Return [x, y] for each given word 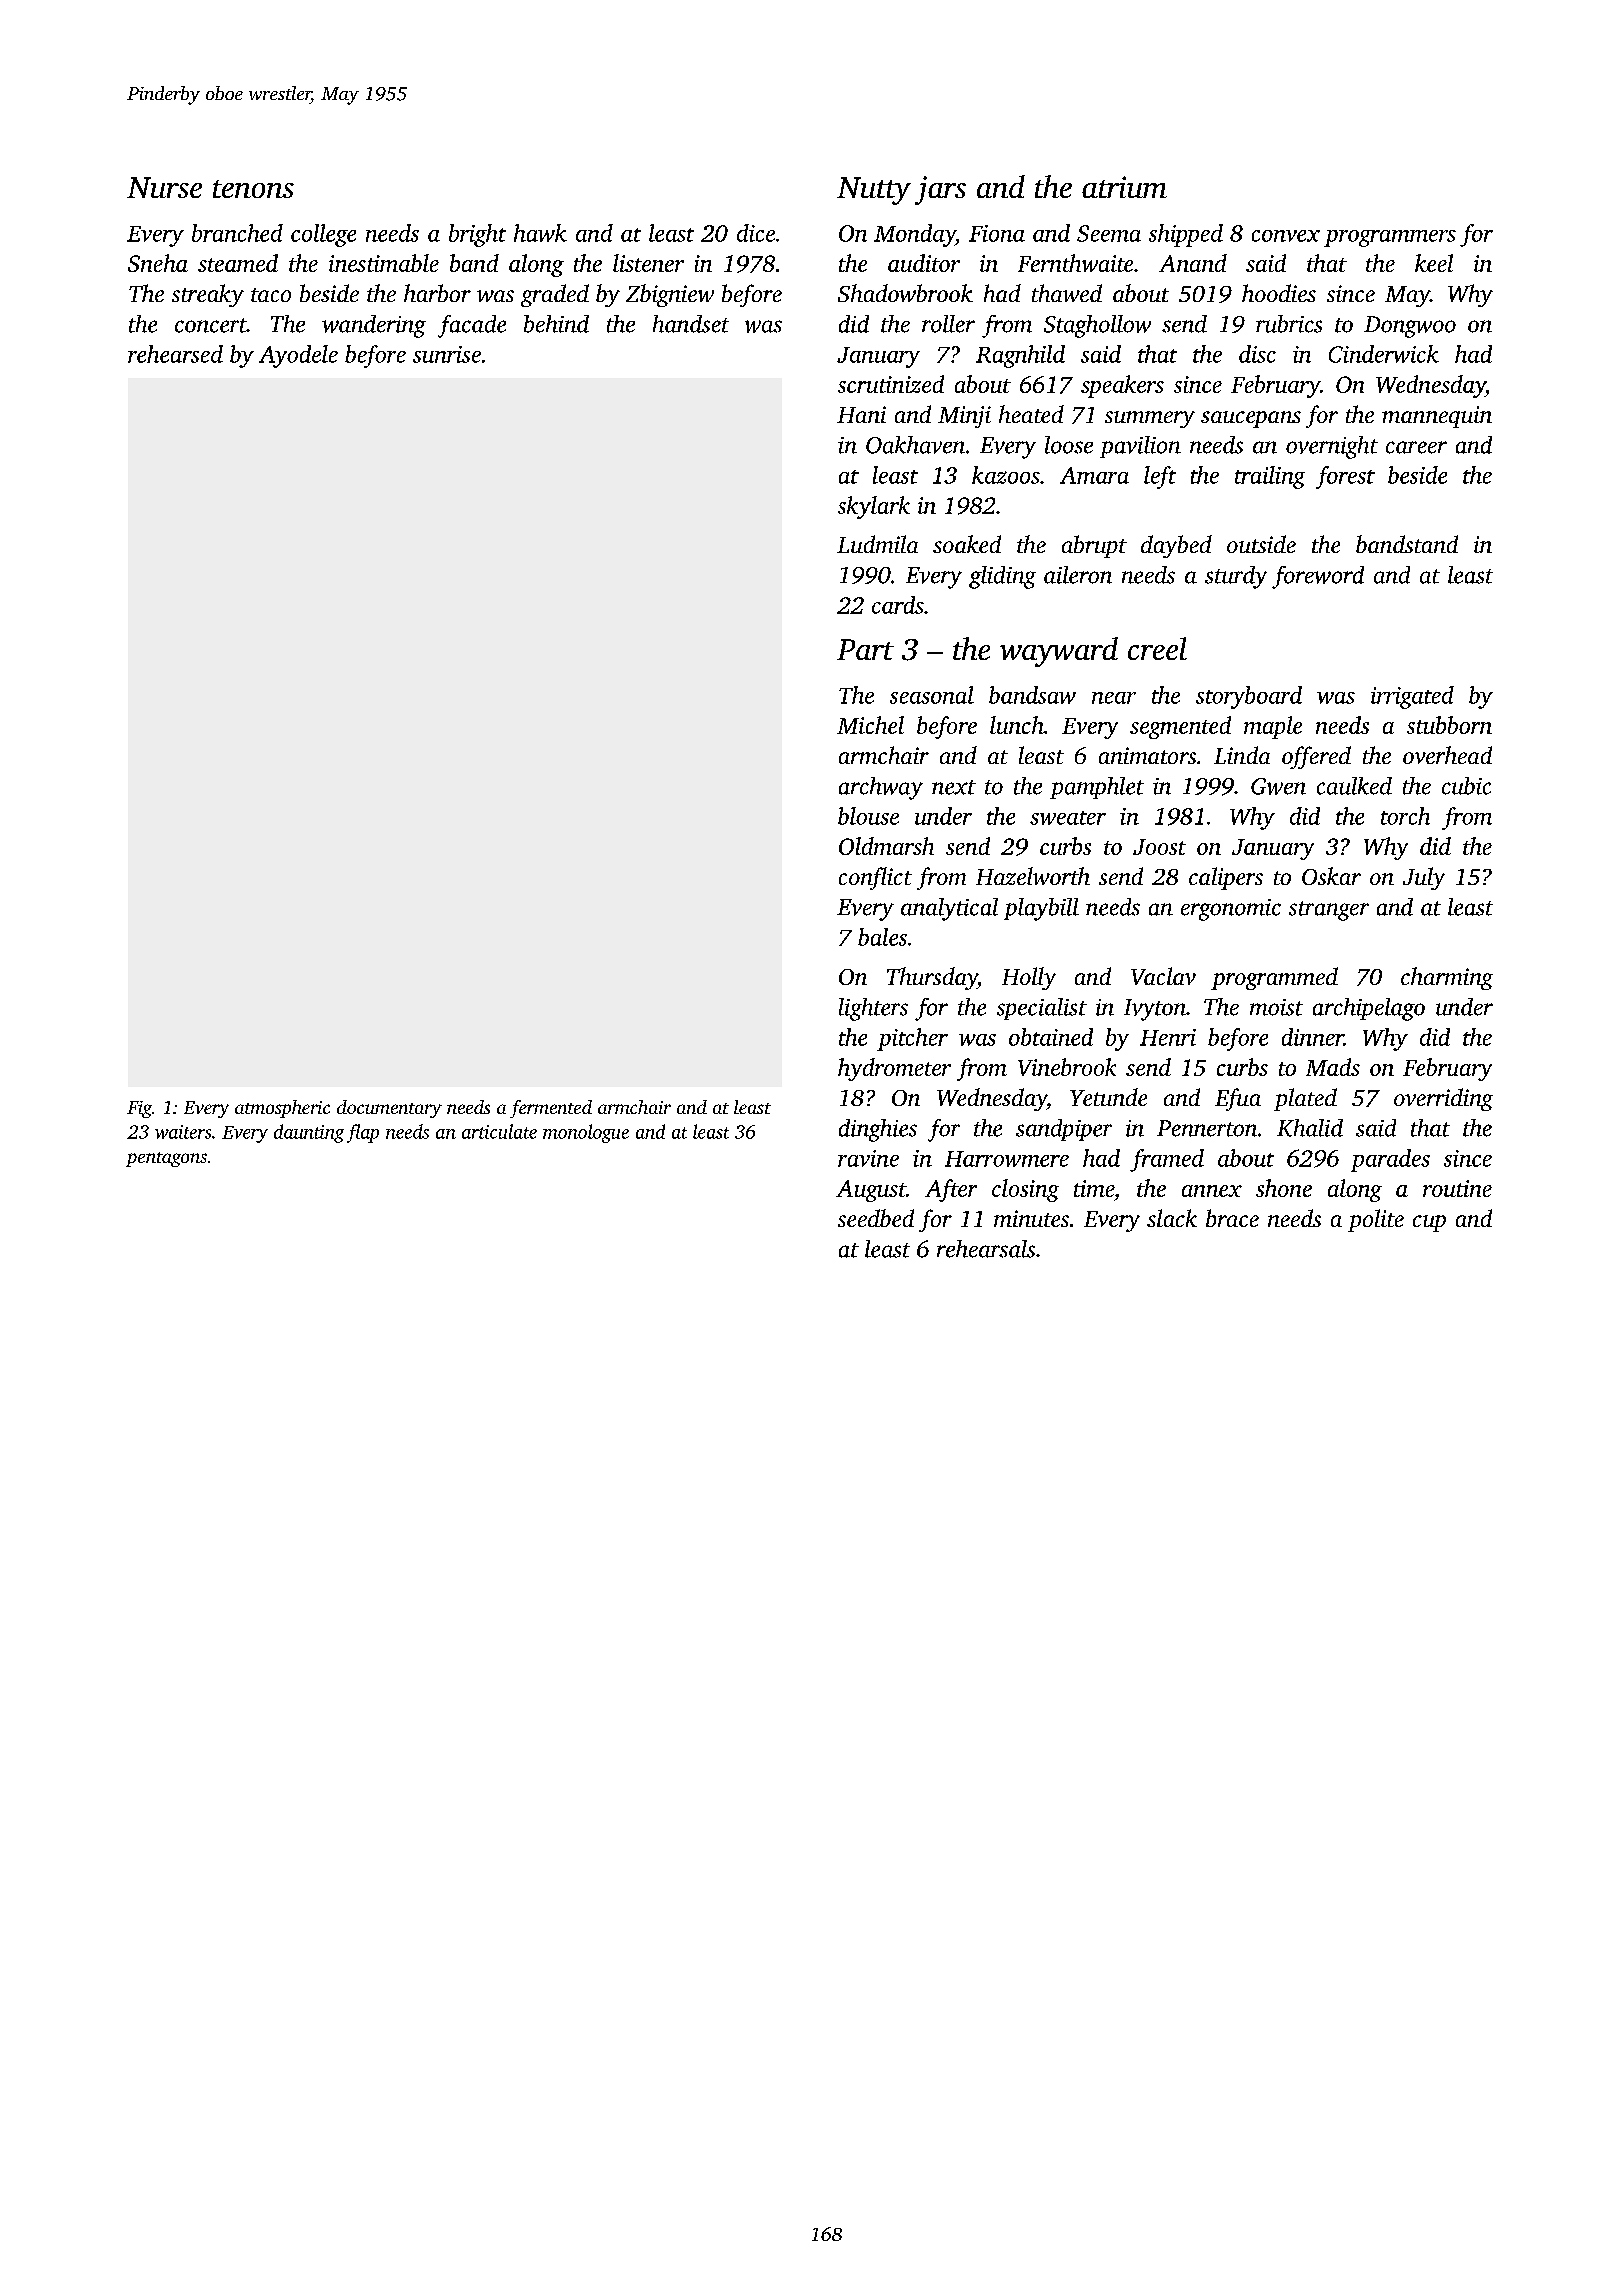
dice [756, 233]
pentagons [166, 1159]
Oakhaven [915, 445]
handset [691, 324]
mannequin [1437, 417]
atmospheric [282, 1109]
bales [882, 937]
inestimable [384, 263]
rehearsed [175, 354]
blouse [868, 816]
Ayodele [298, 356]
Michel [870, 725]
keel [1434, 263]
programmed [1274, 978]
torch [1405, 816]
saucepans [1251, 419]
